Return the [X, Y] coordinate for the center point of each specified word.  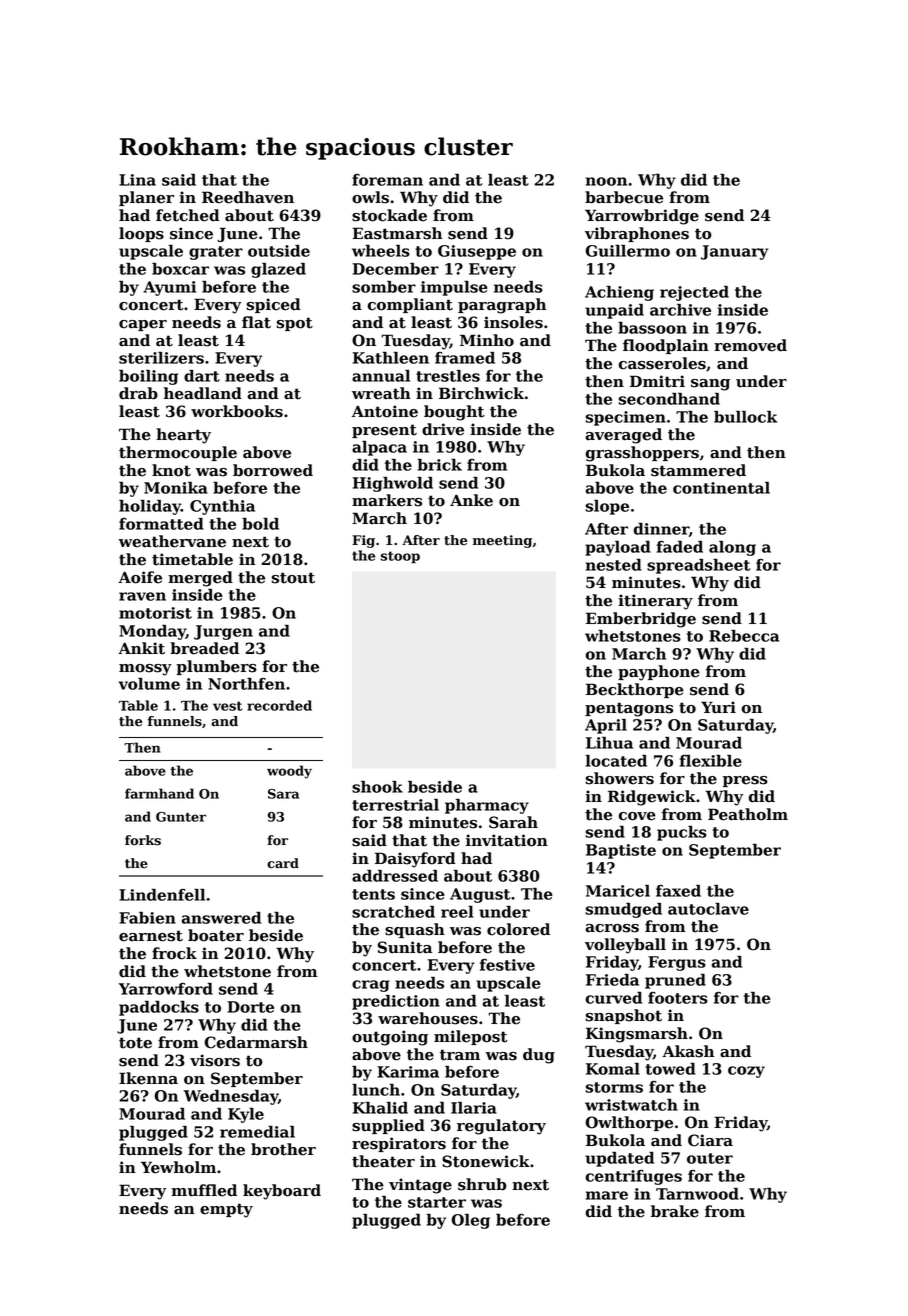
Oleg [471, 1221]
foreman [387, 180]
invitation [507, 840]
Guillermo [628, 251]
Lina [137, 180]
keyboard [282, 1192]
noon [606, 181]
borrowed [273, 470]
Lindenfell [162, 894]
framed [465, 358]
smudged [624, 910]
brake [675, 1211]
